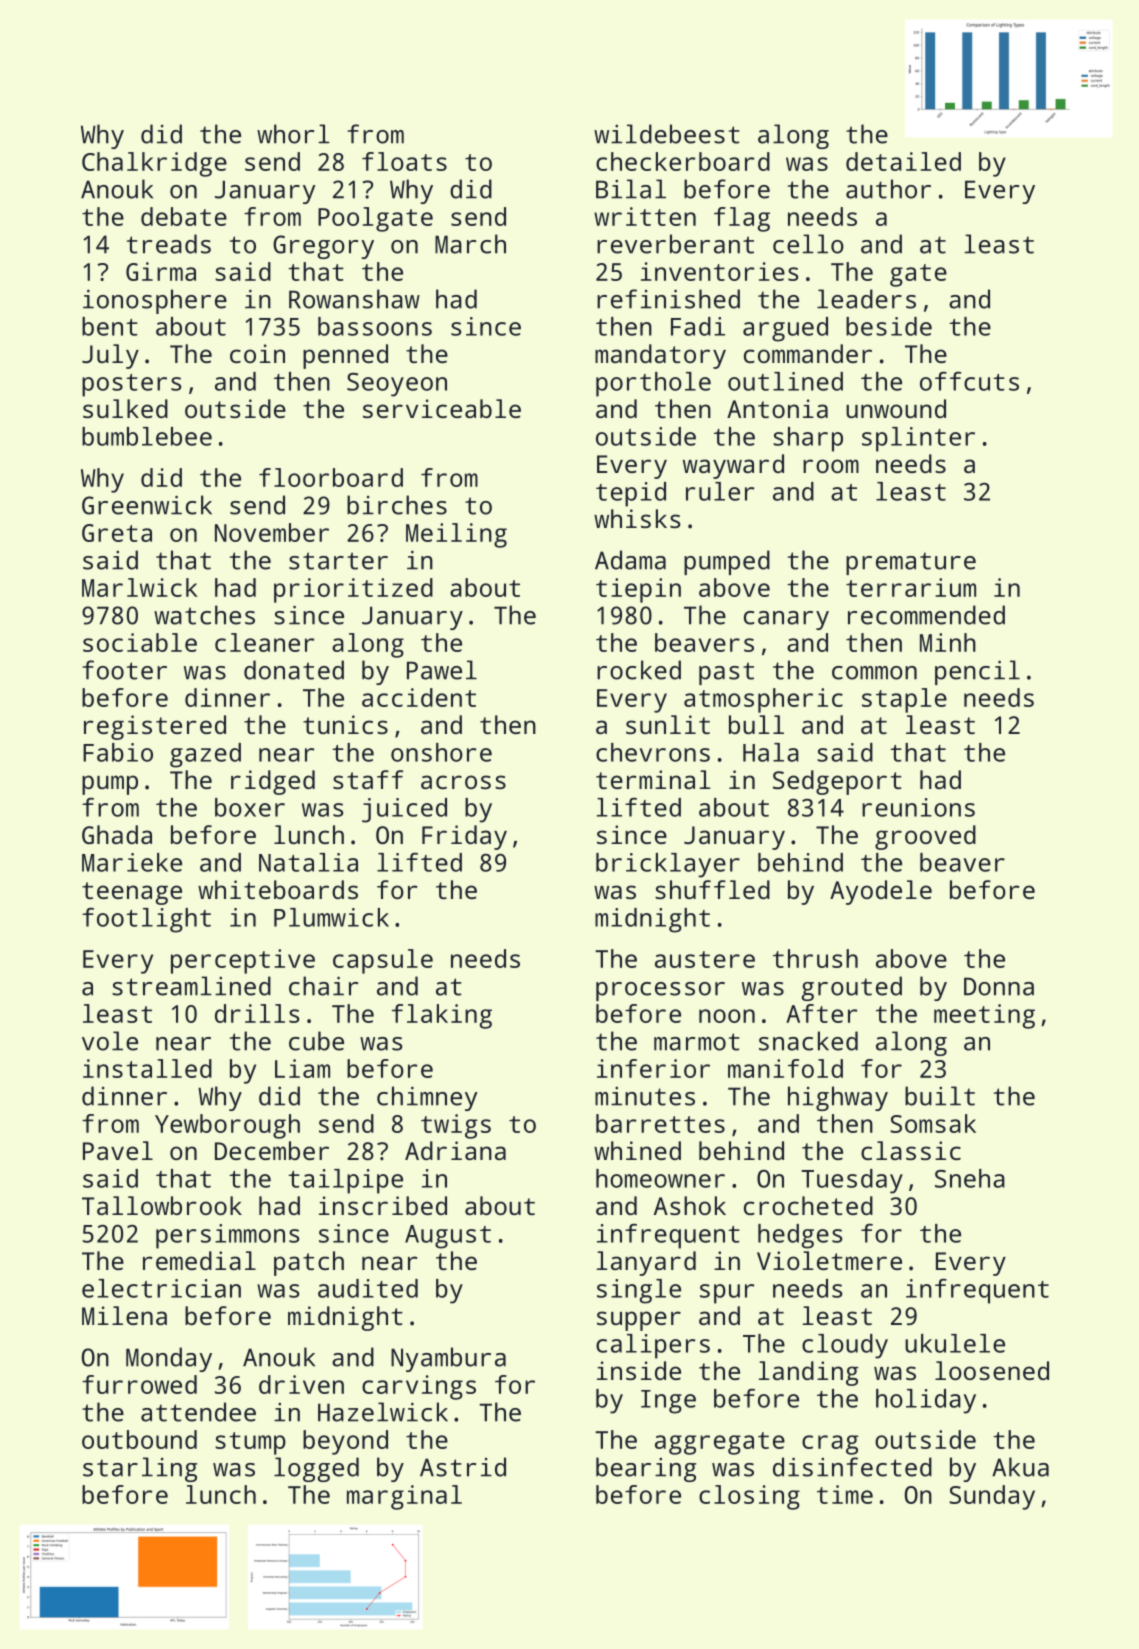 This screenshot has height=1649, width=1139. Describe the element at coordinates (383, 961) in the screenshot. I see `capsule` at that location.
